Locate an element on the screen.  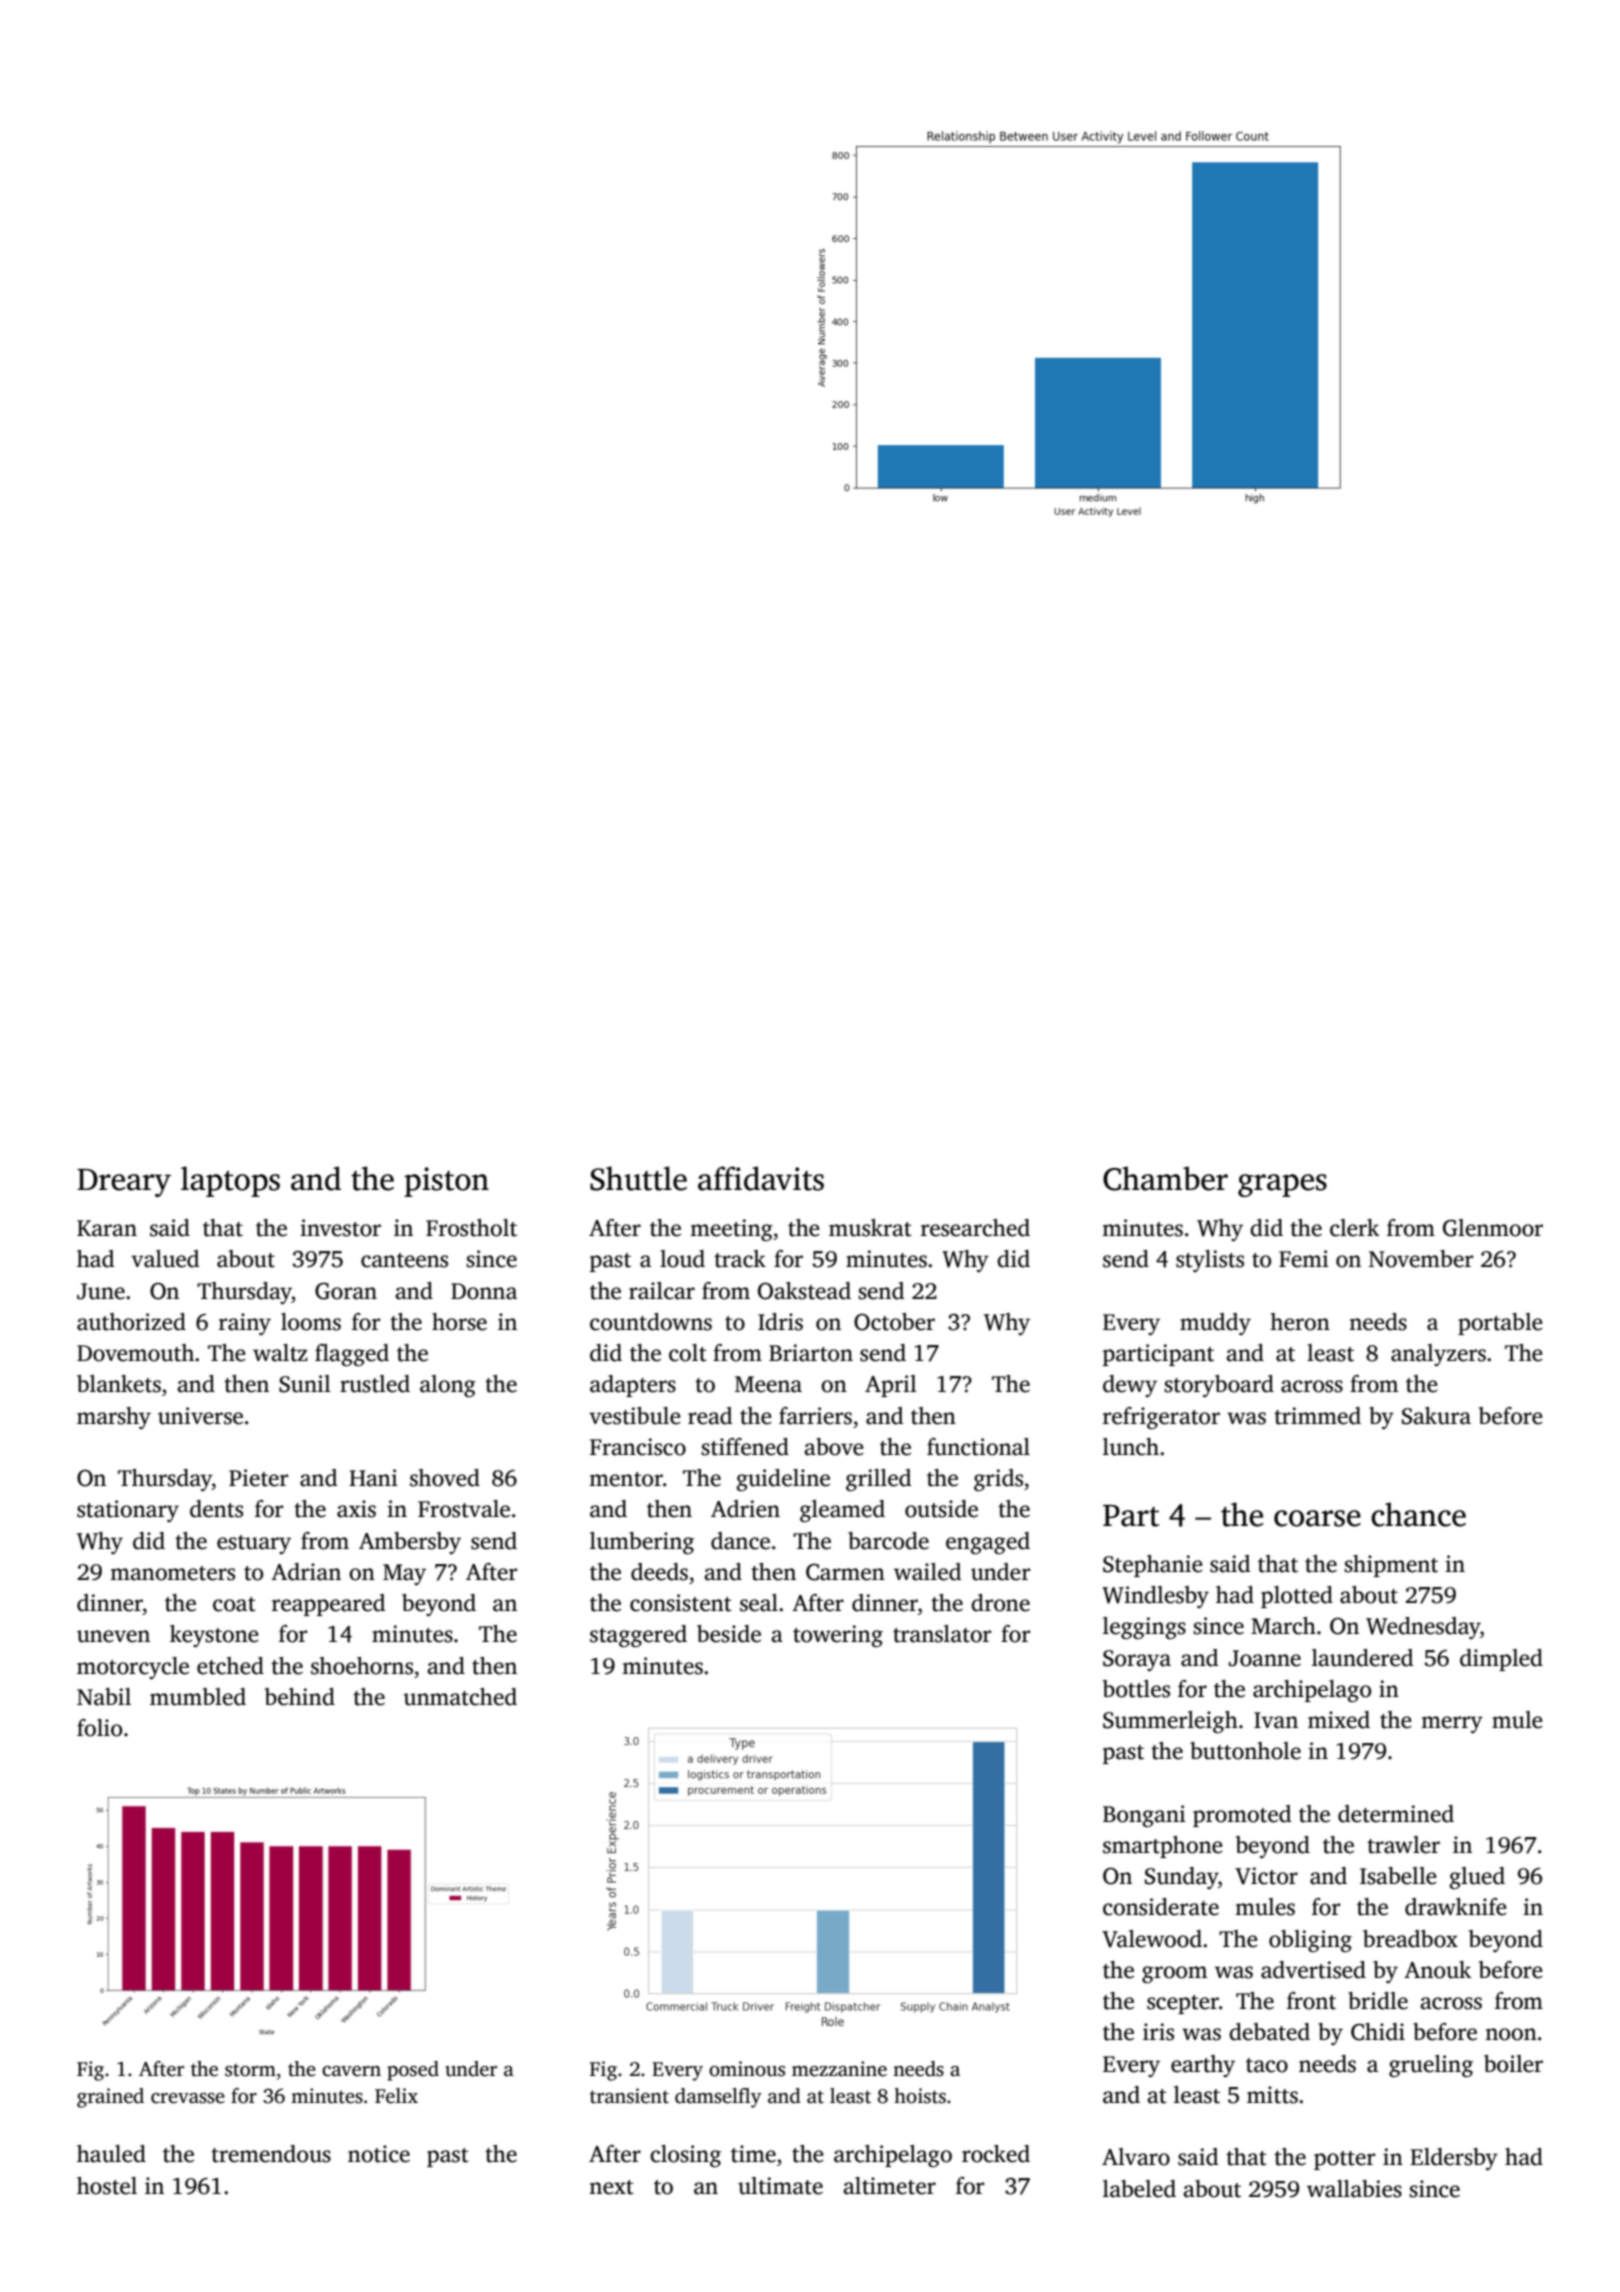
ultimate is located at coordinates (780, 2186).
